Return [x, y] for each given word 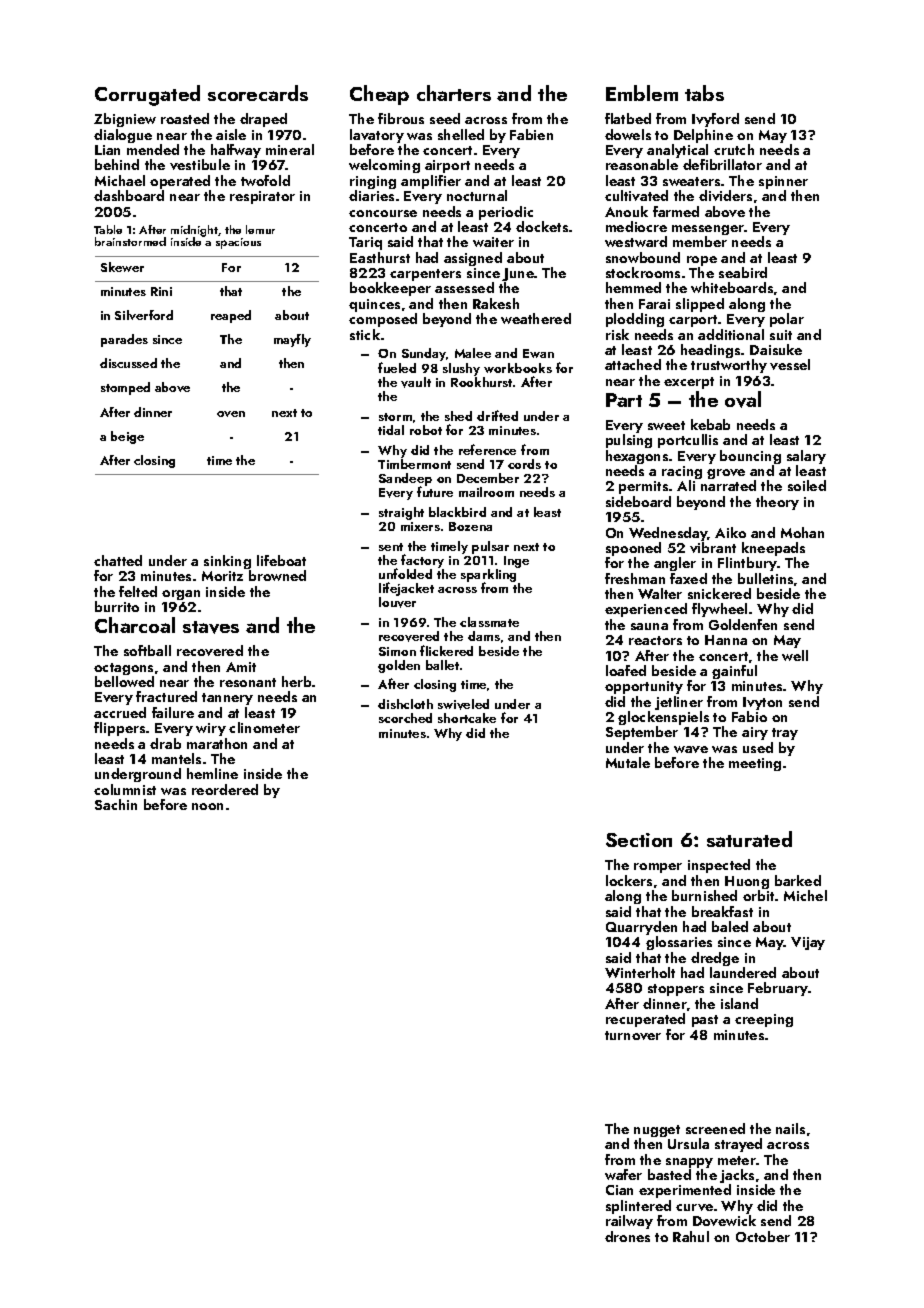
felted [138, 591]
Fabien [531, 134]
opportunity [644, 687]
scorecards [258, 93]
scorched [405, 718]
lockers [629, 880]
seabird [743, 272]
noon [207, 806]
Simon [397, 651]
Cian [619, 1190]
